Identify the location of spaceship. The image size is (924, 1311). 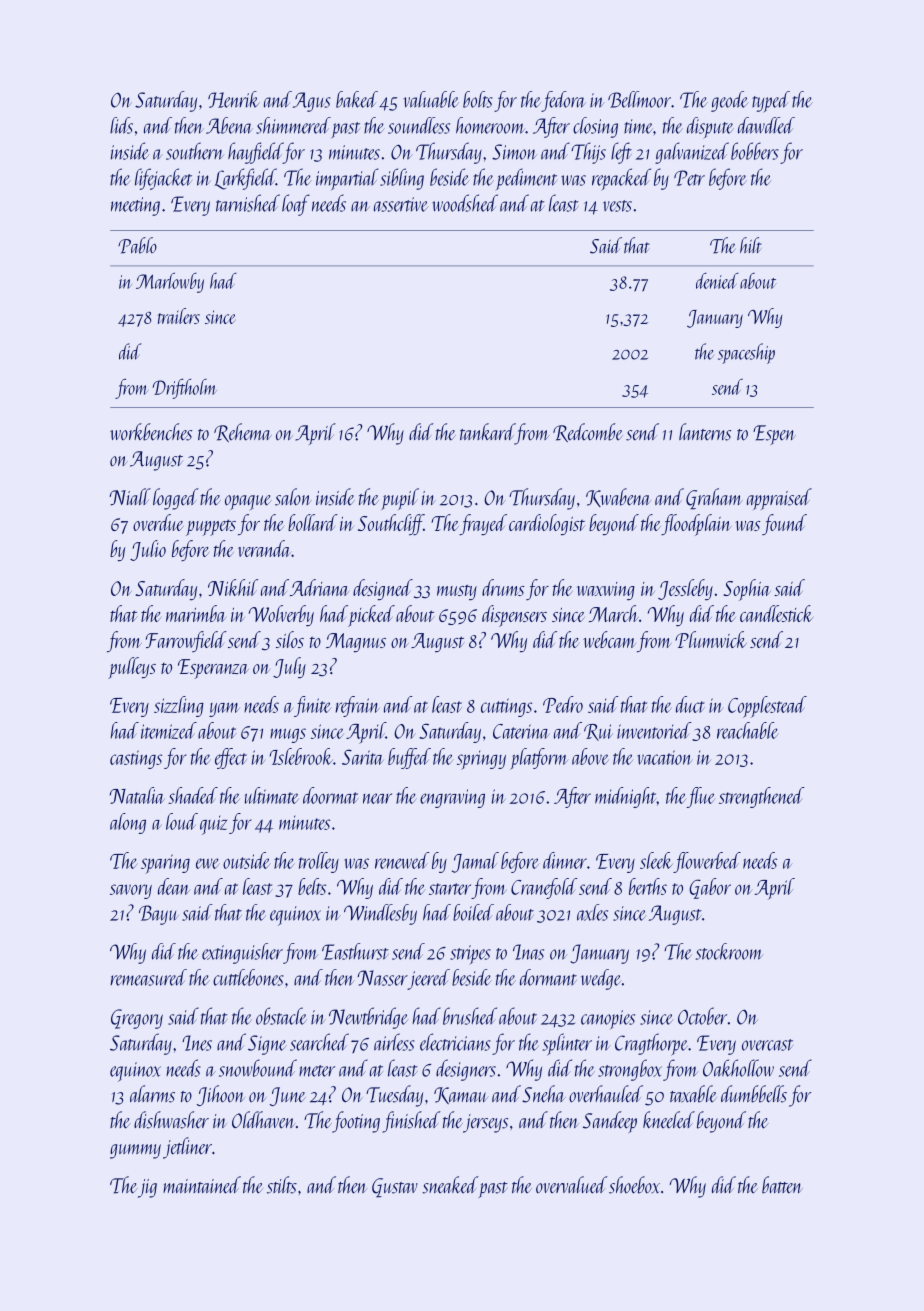
(746, 353).
